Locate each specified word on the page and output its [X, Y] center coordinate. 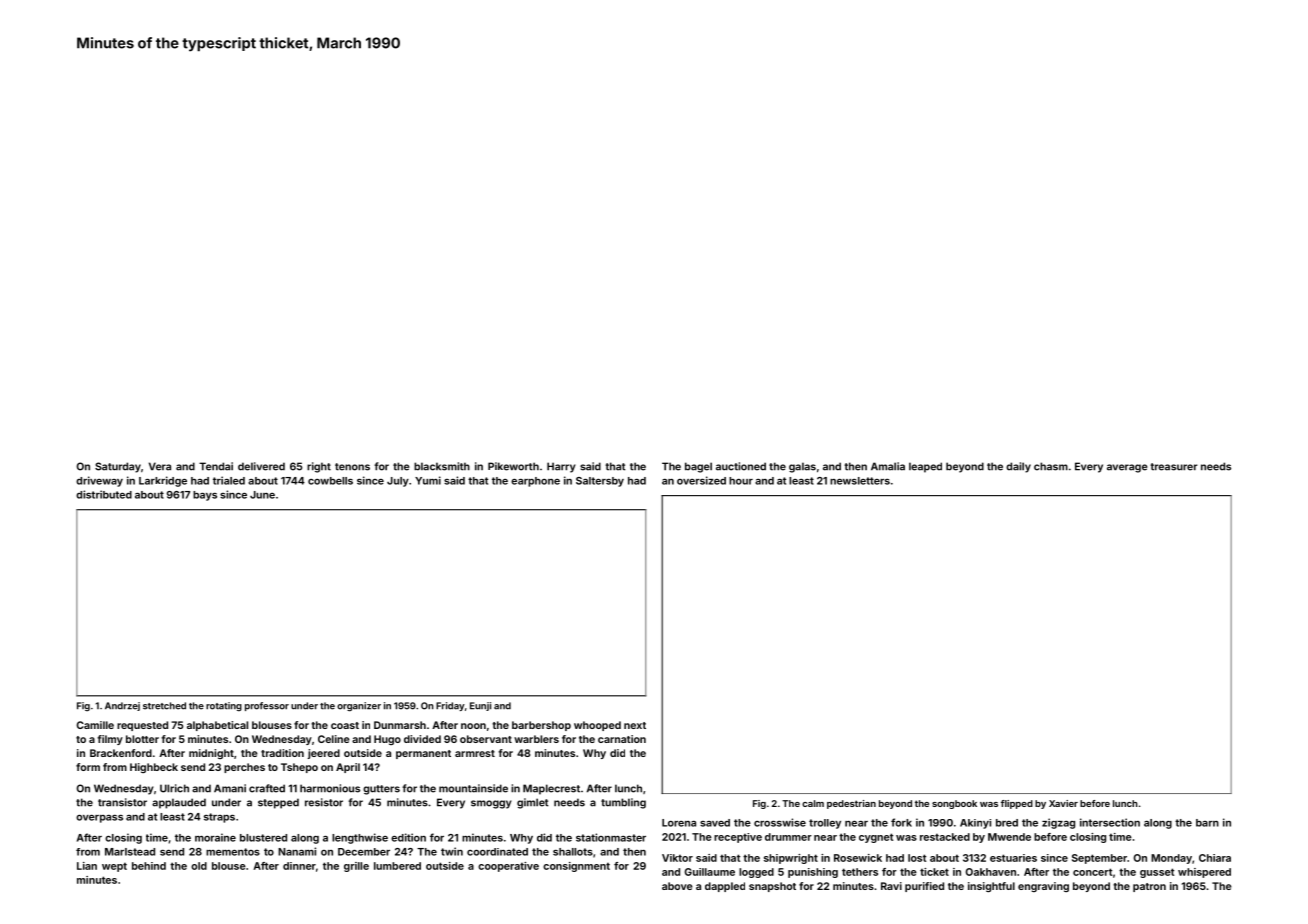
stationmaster [611, 837]
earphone [535, 482]
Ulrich [174, 788]
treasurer [1174, 467]
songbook [954, 804]
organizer [359, 707]
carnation [622, 739]
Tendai [216, 466]
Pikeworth [513, 466]
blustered [263, 838]
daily [1018, 467]
